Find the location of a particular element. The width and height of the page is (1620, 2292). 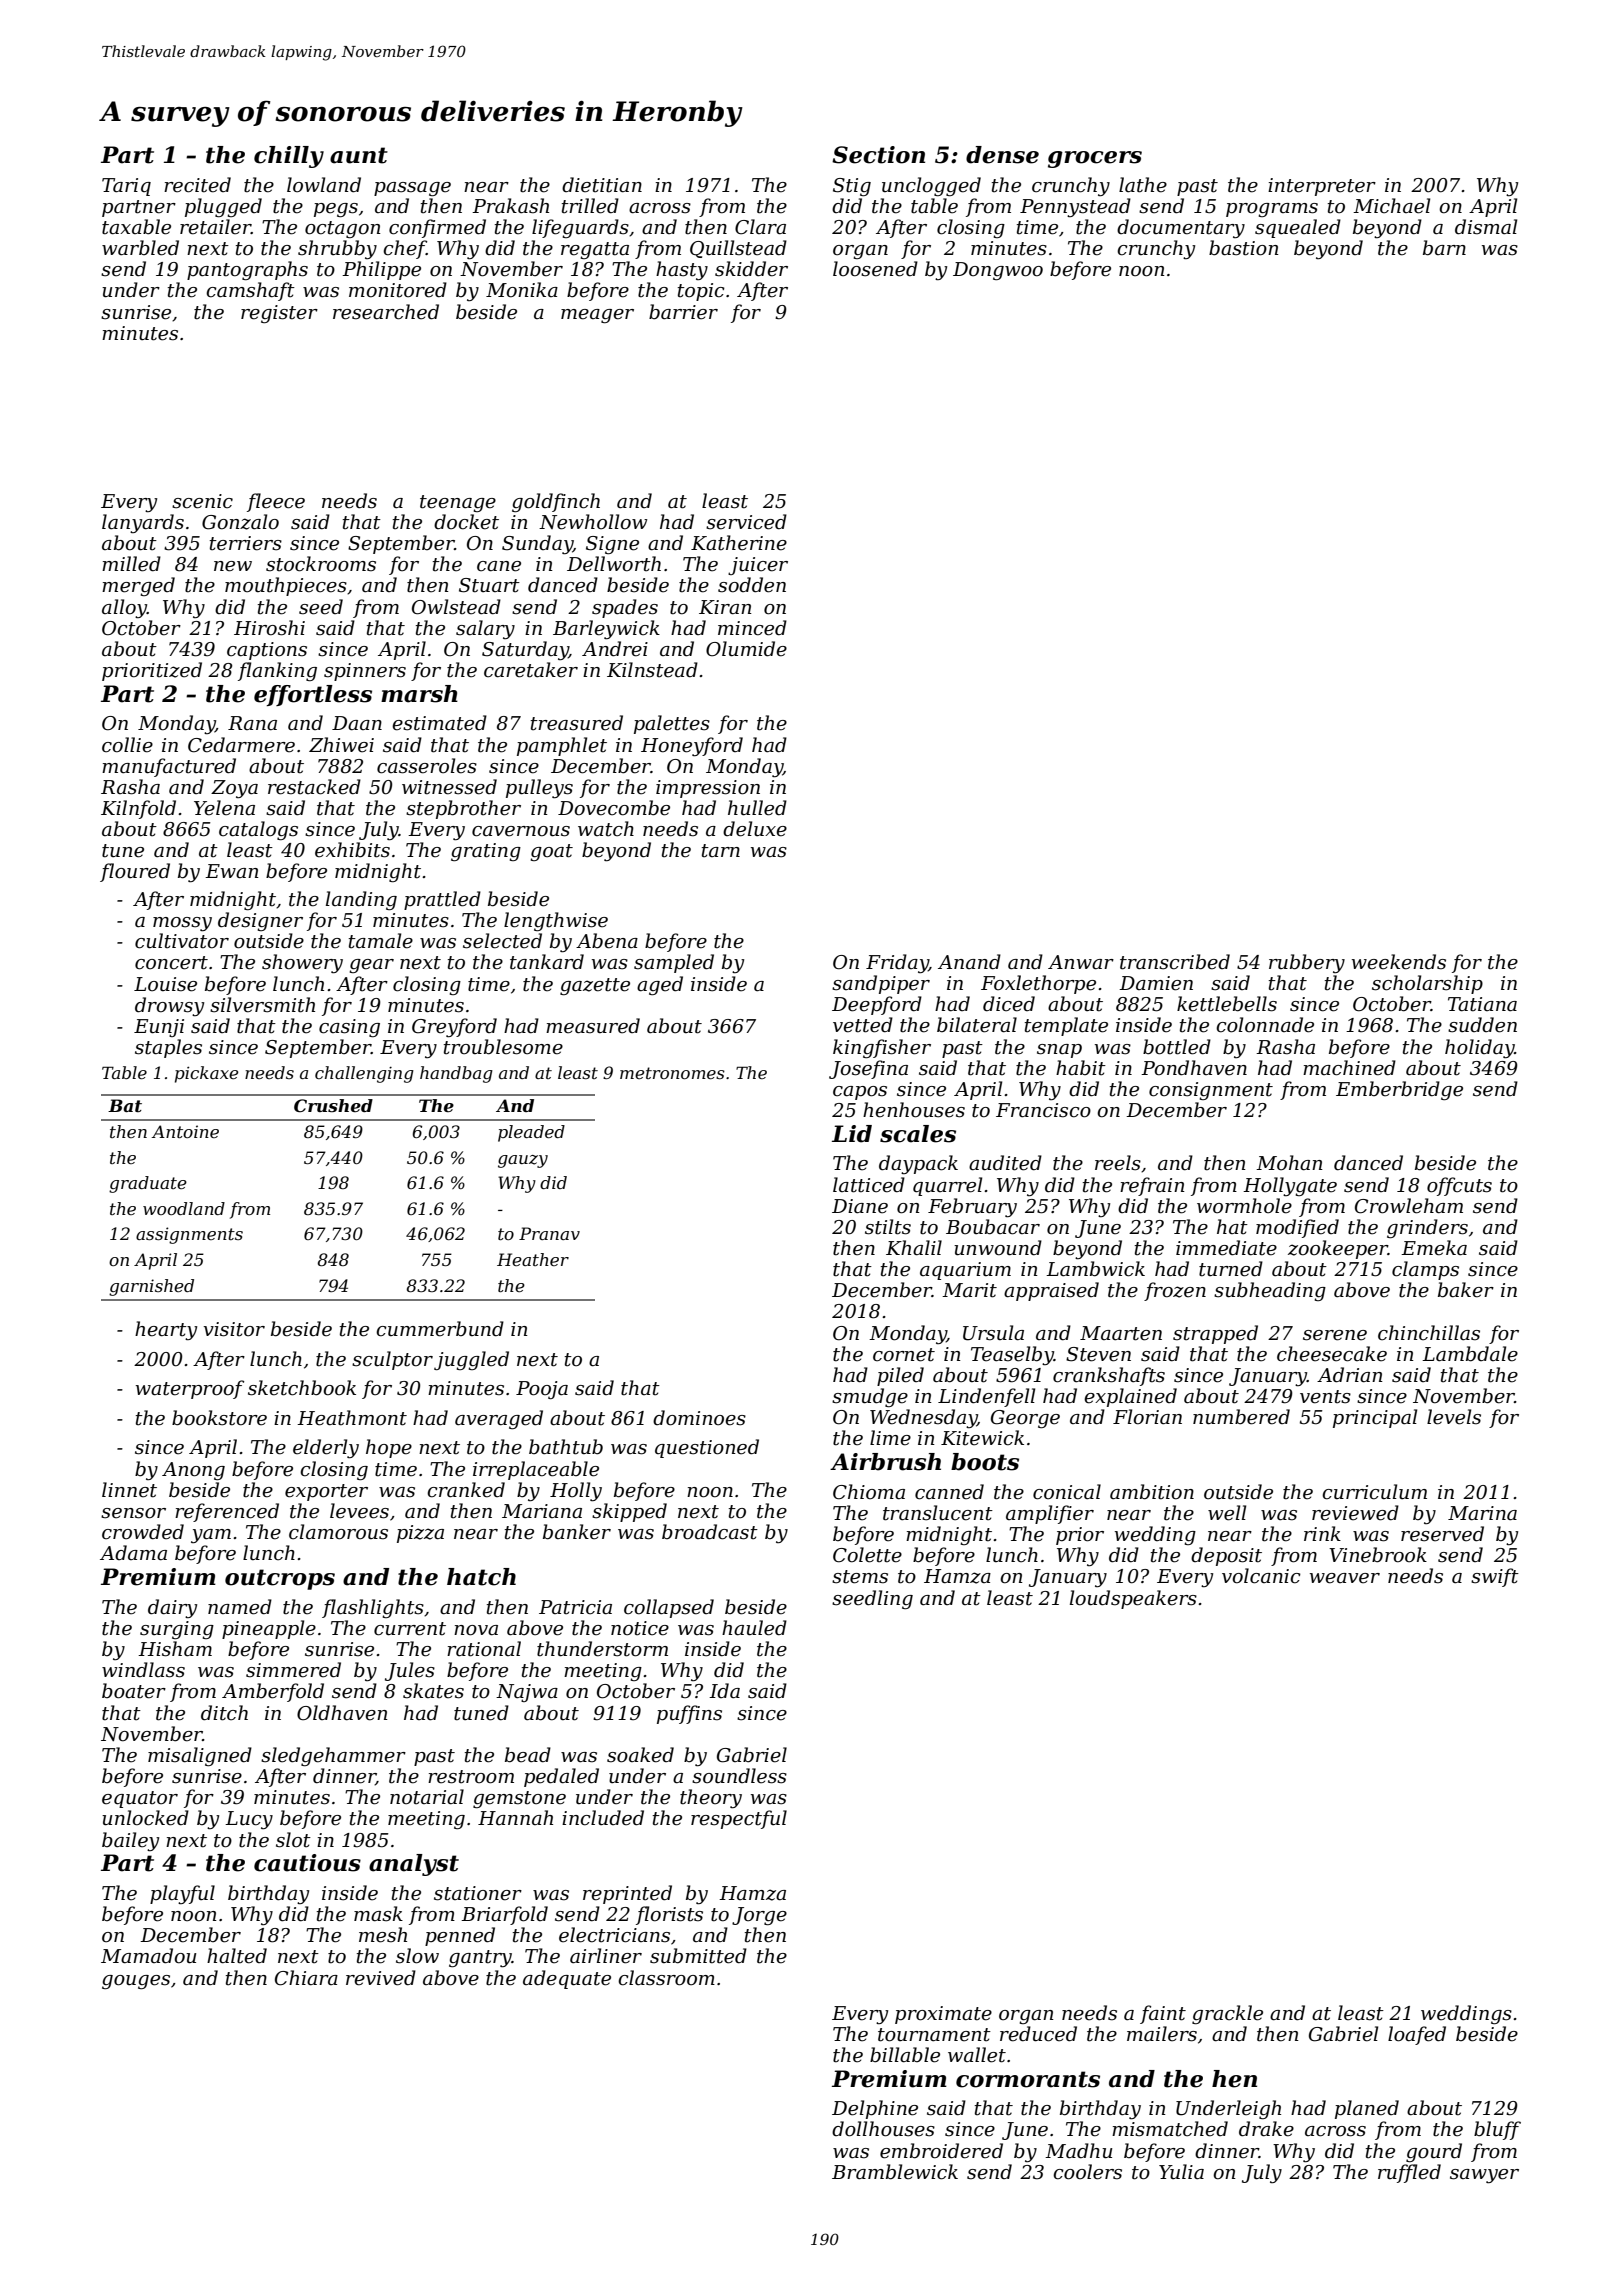

squealed is located at coordinates (1298, 228).
